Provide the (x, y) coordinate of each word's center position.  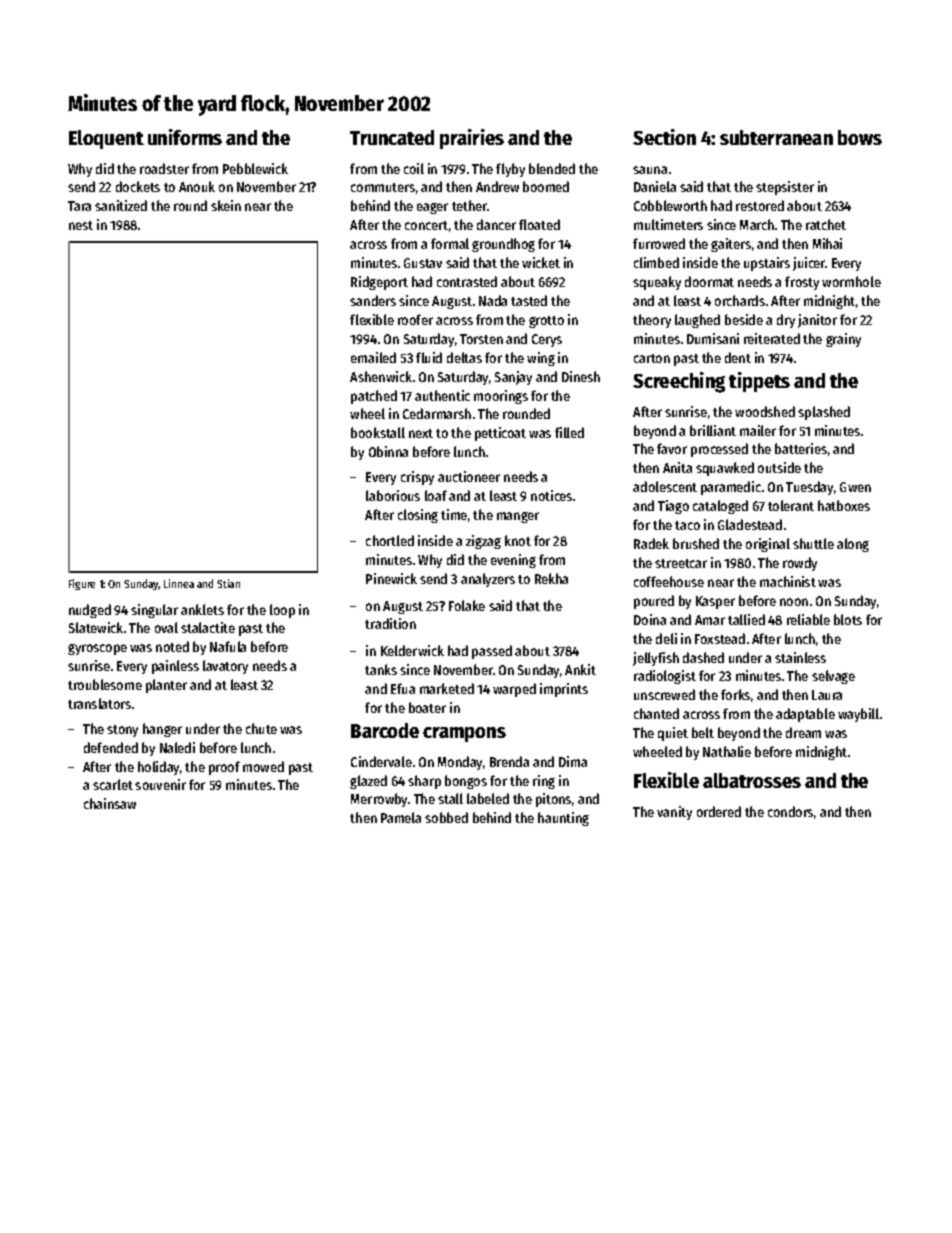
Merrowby (379, 800)
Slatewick (96, 627)
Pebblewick (255, 168)
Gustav (423, 263)
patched (374, 397)
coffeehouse (669, 581)
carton (652, 358)
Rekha (551, 578)
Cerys (547, 340)
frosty (802, 283)
